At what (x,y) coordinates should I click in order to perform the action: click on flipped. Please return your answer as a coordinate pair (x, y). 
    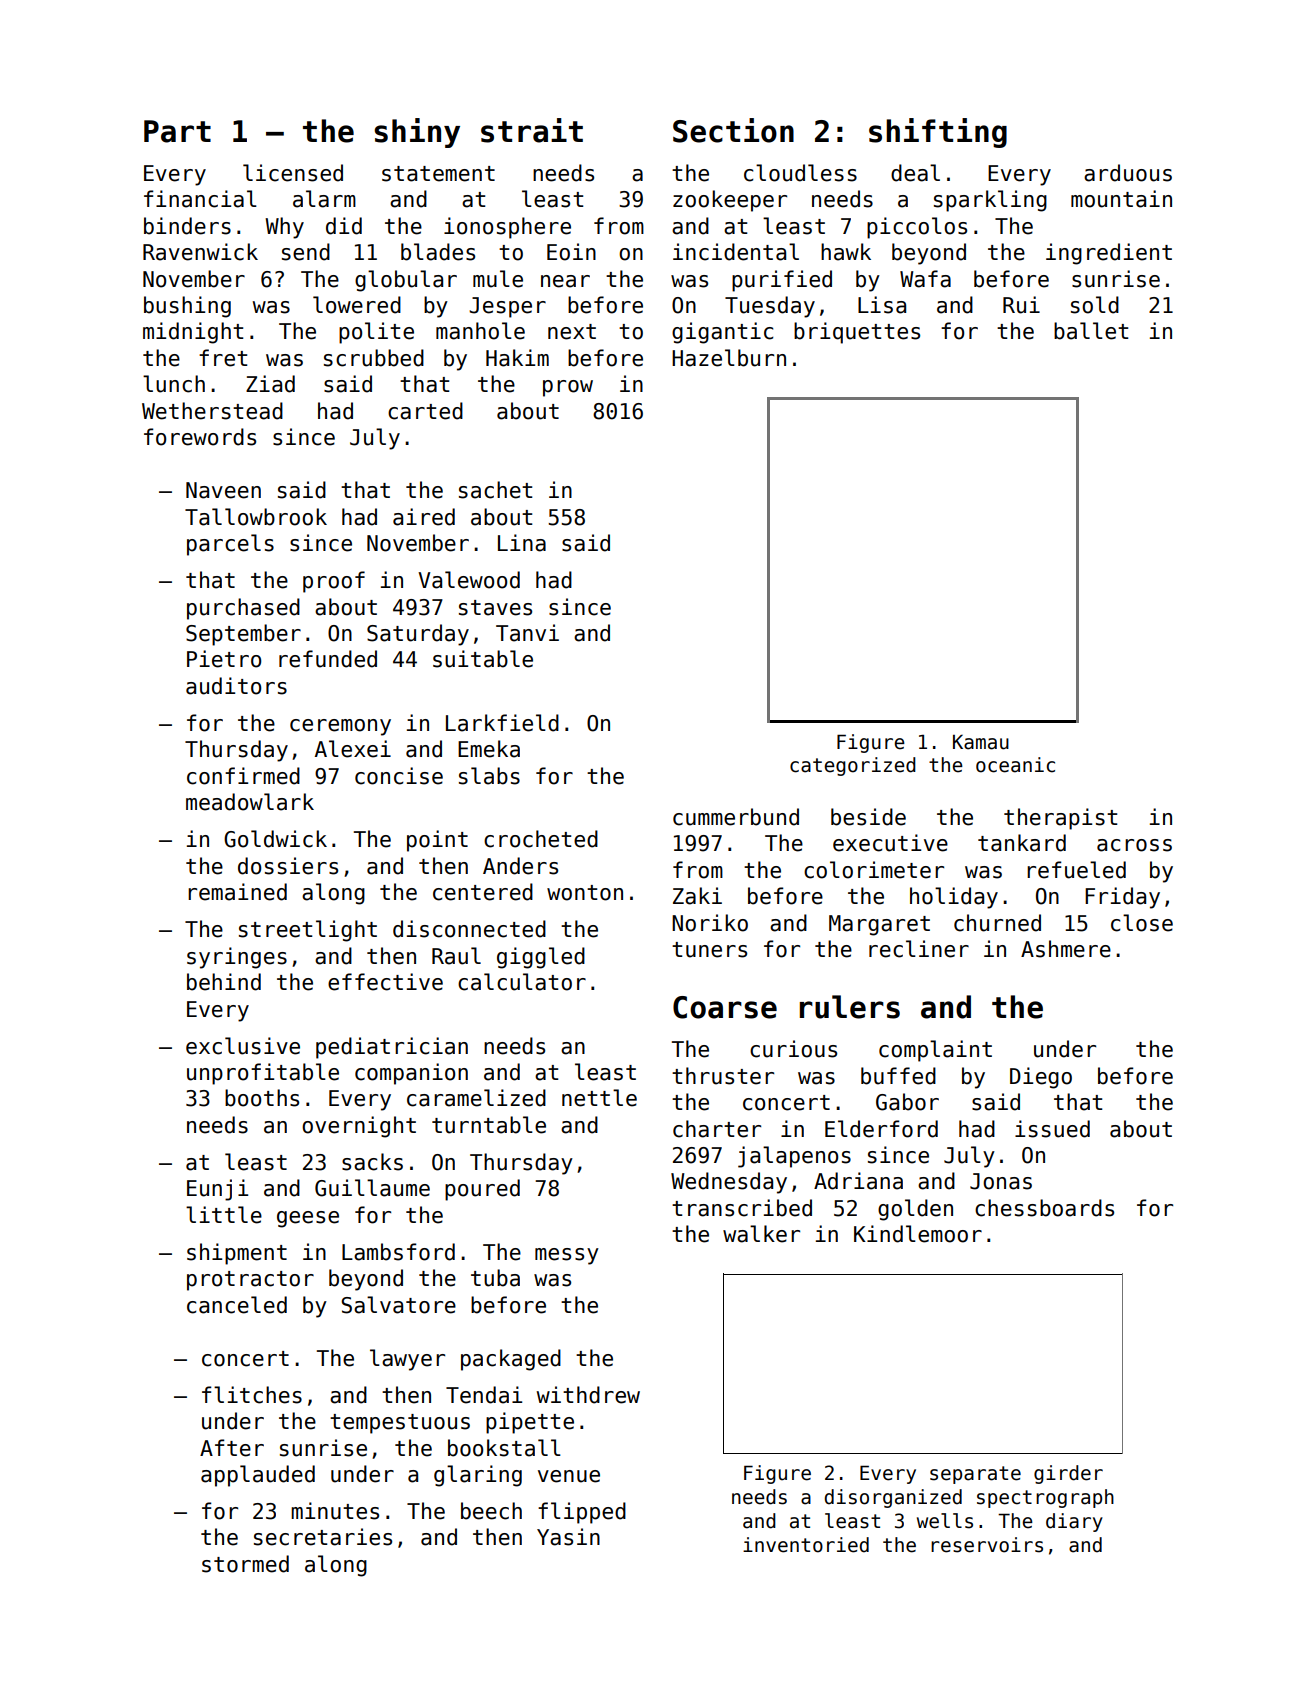
    Looking at the image, I should click on (582, 1513).
